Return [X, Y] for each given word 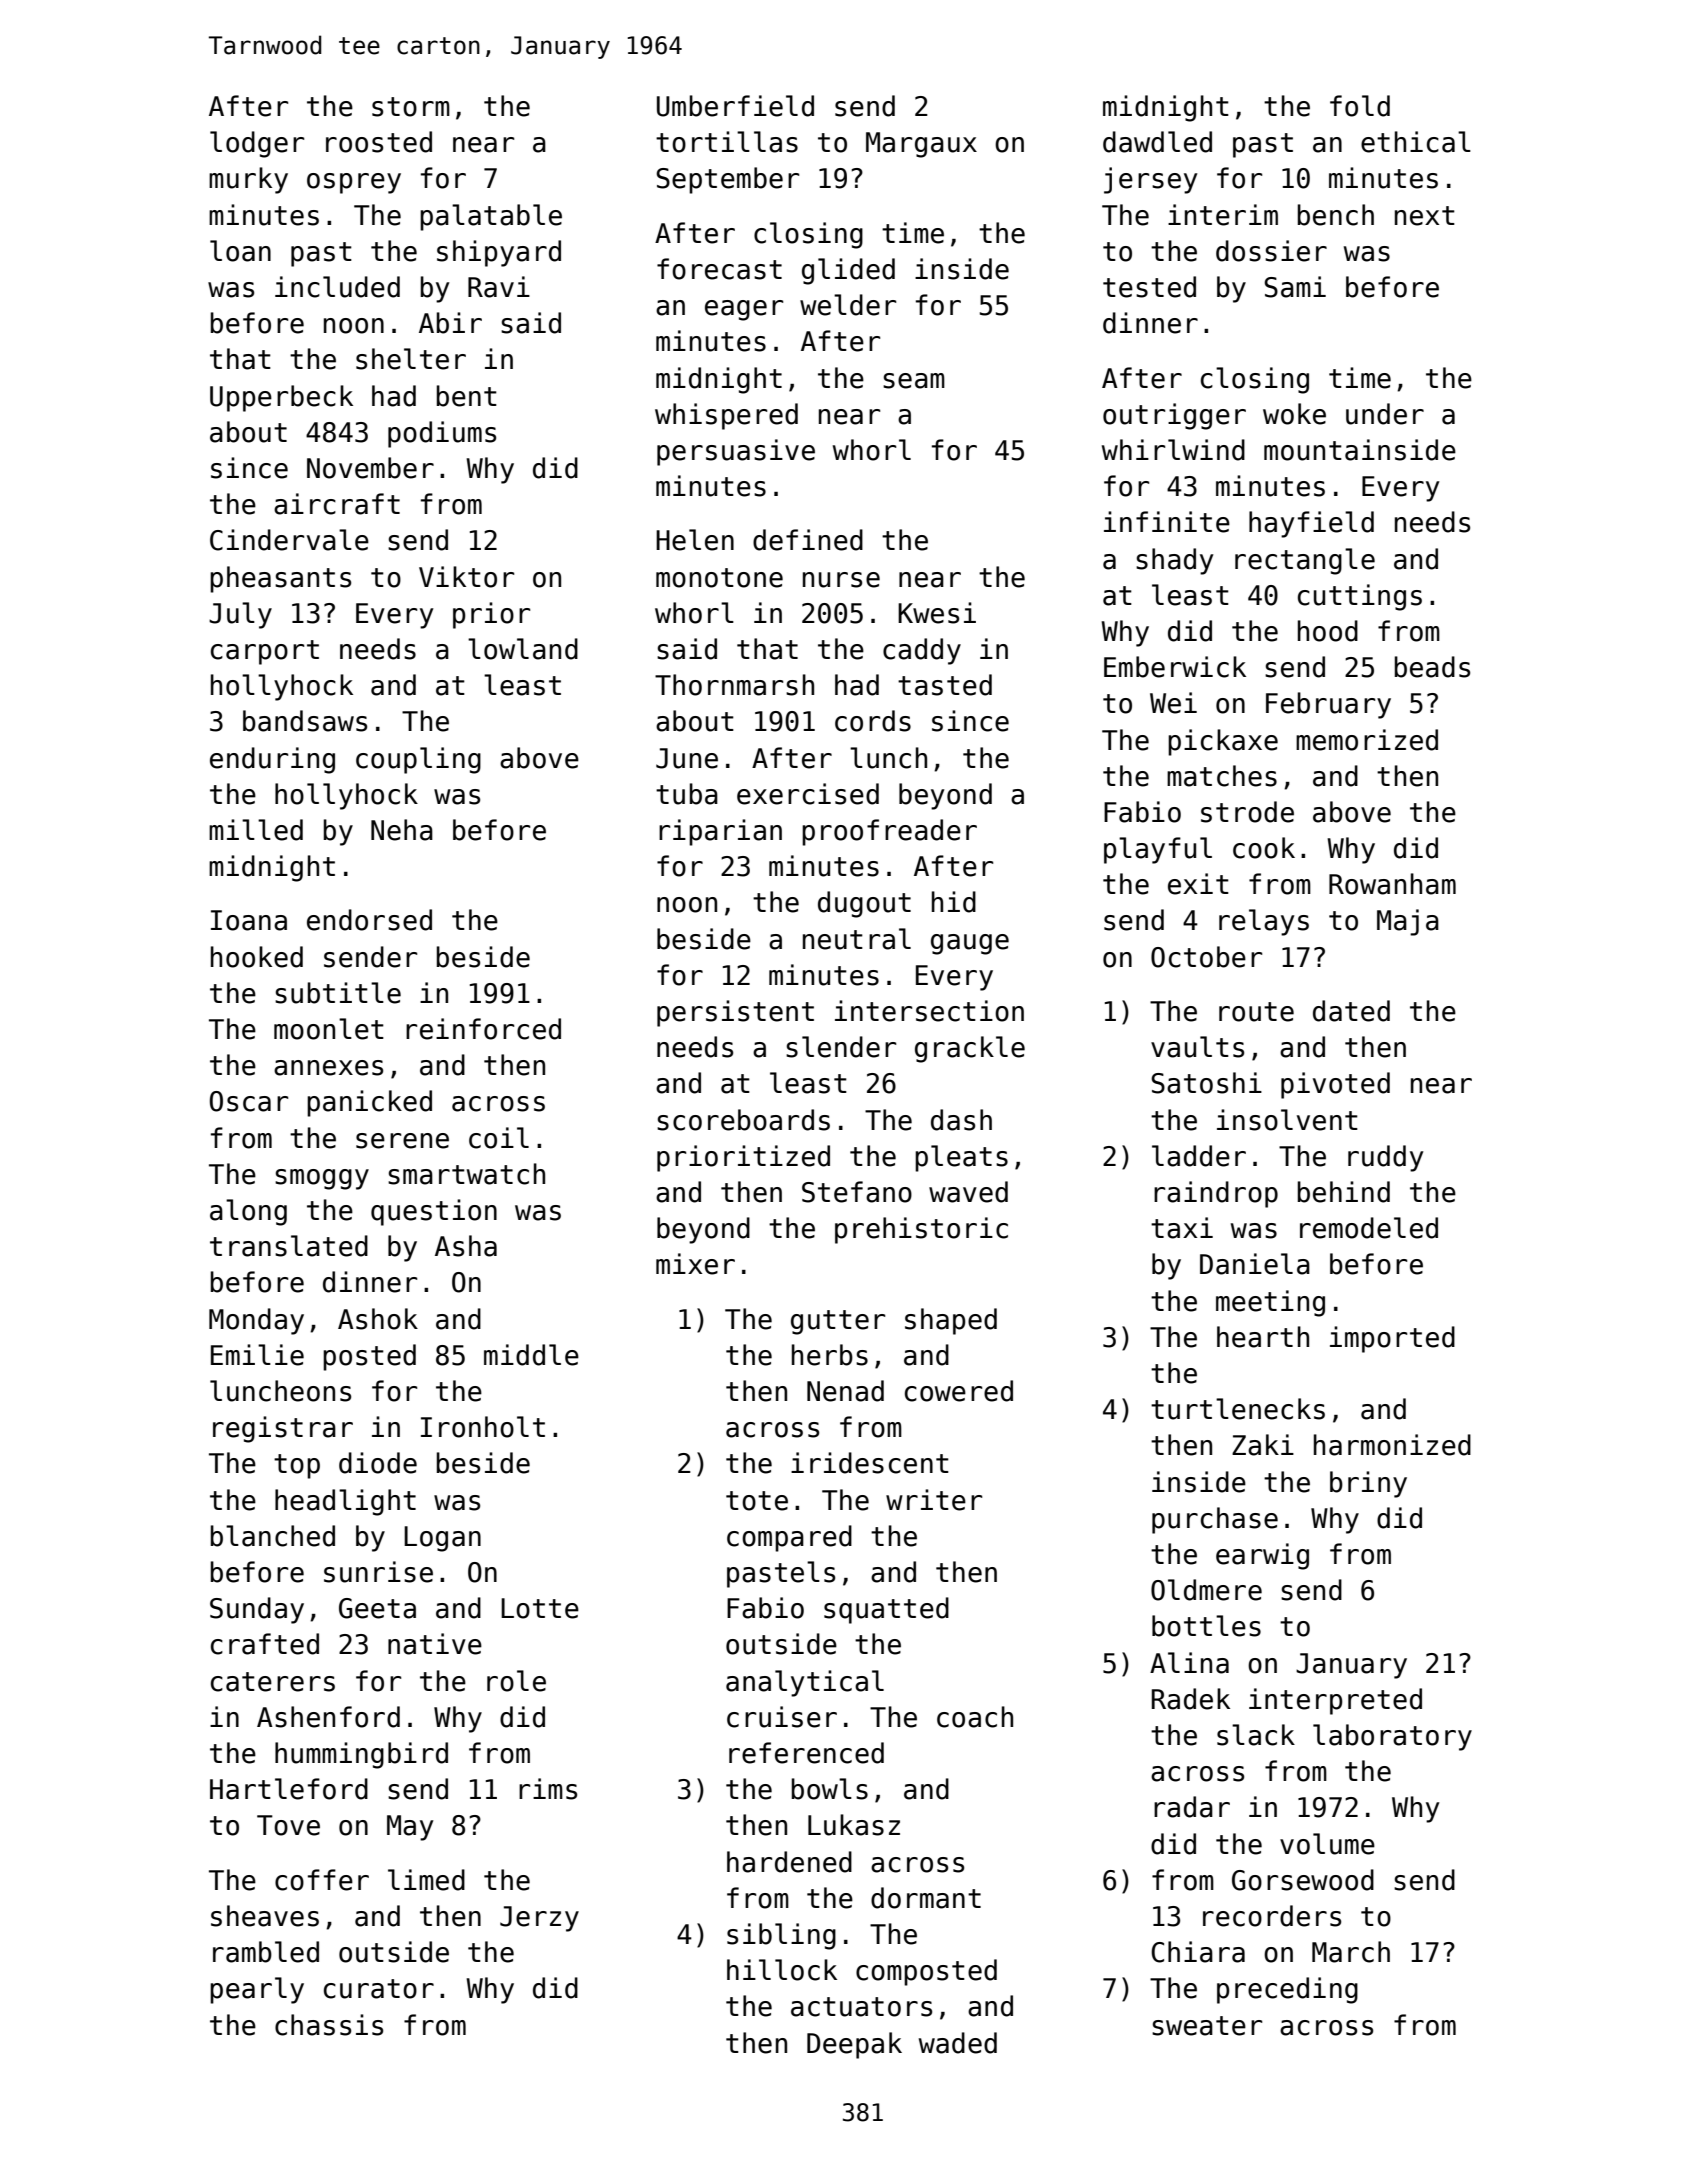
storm [411, 107]
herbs [830, 1355]
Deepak [854, 2045]
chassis [329, 2025]
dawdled [1157, 142]
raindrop [1216, 1194]
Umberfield [735, 106]
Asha [466, 1246]
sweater [1207, 2026]
